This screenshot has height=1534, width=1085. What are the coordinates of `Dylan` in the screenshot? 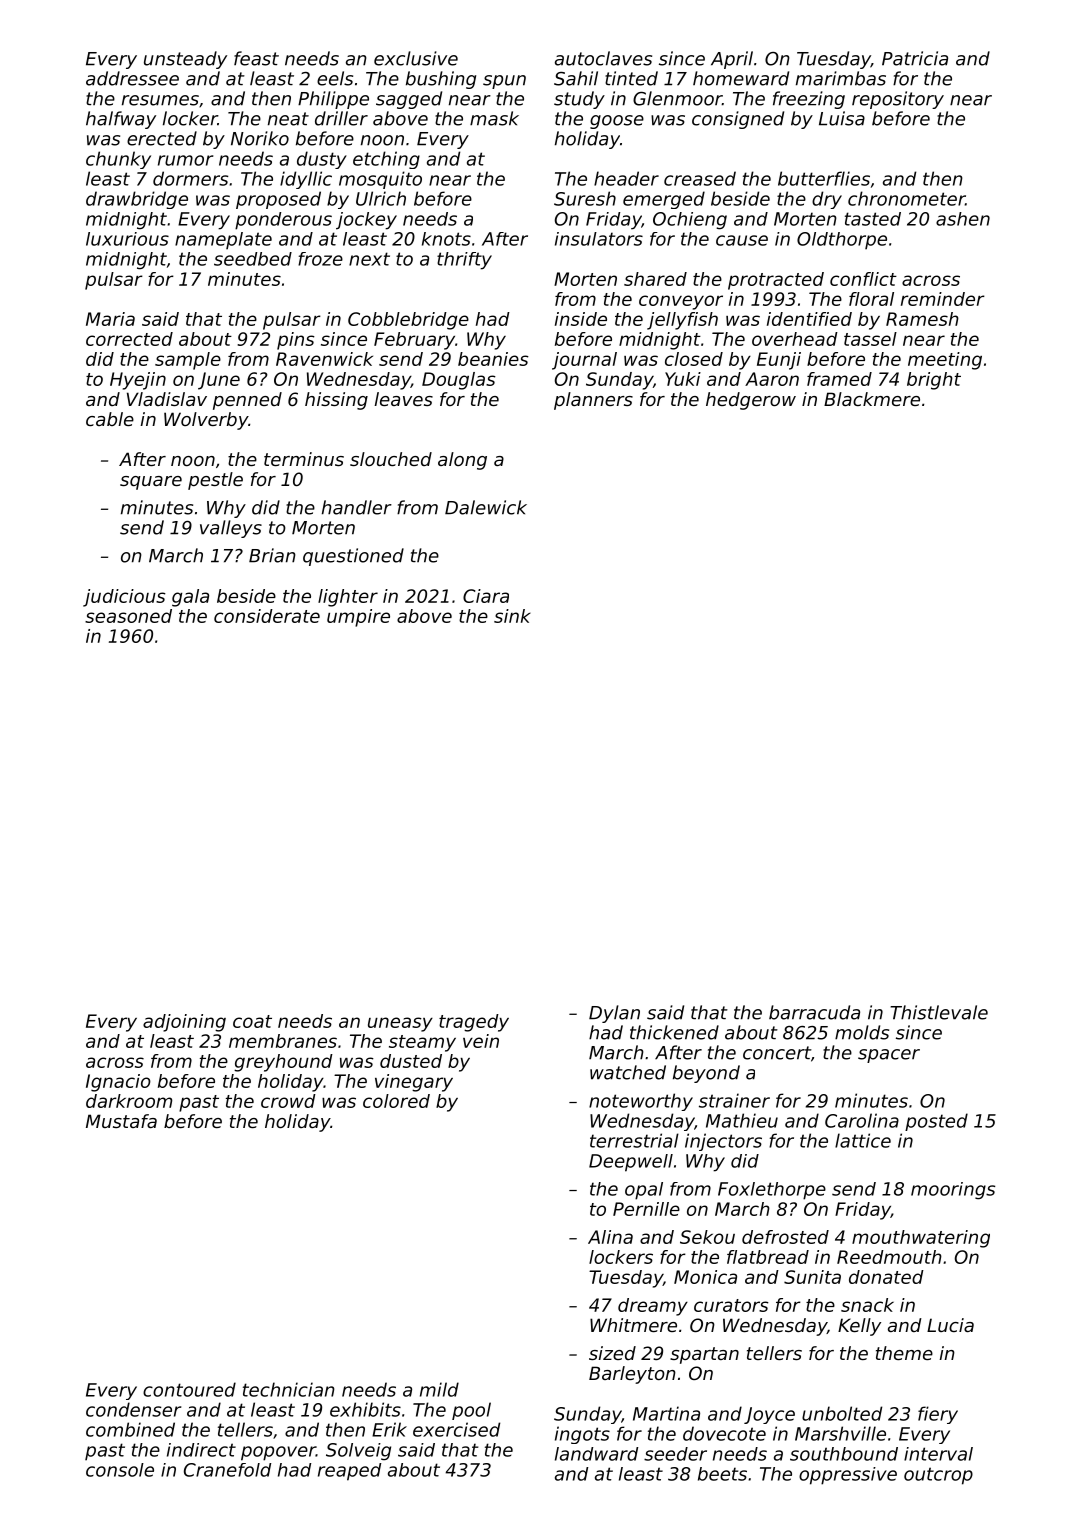 It's located at (614, 1014).
